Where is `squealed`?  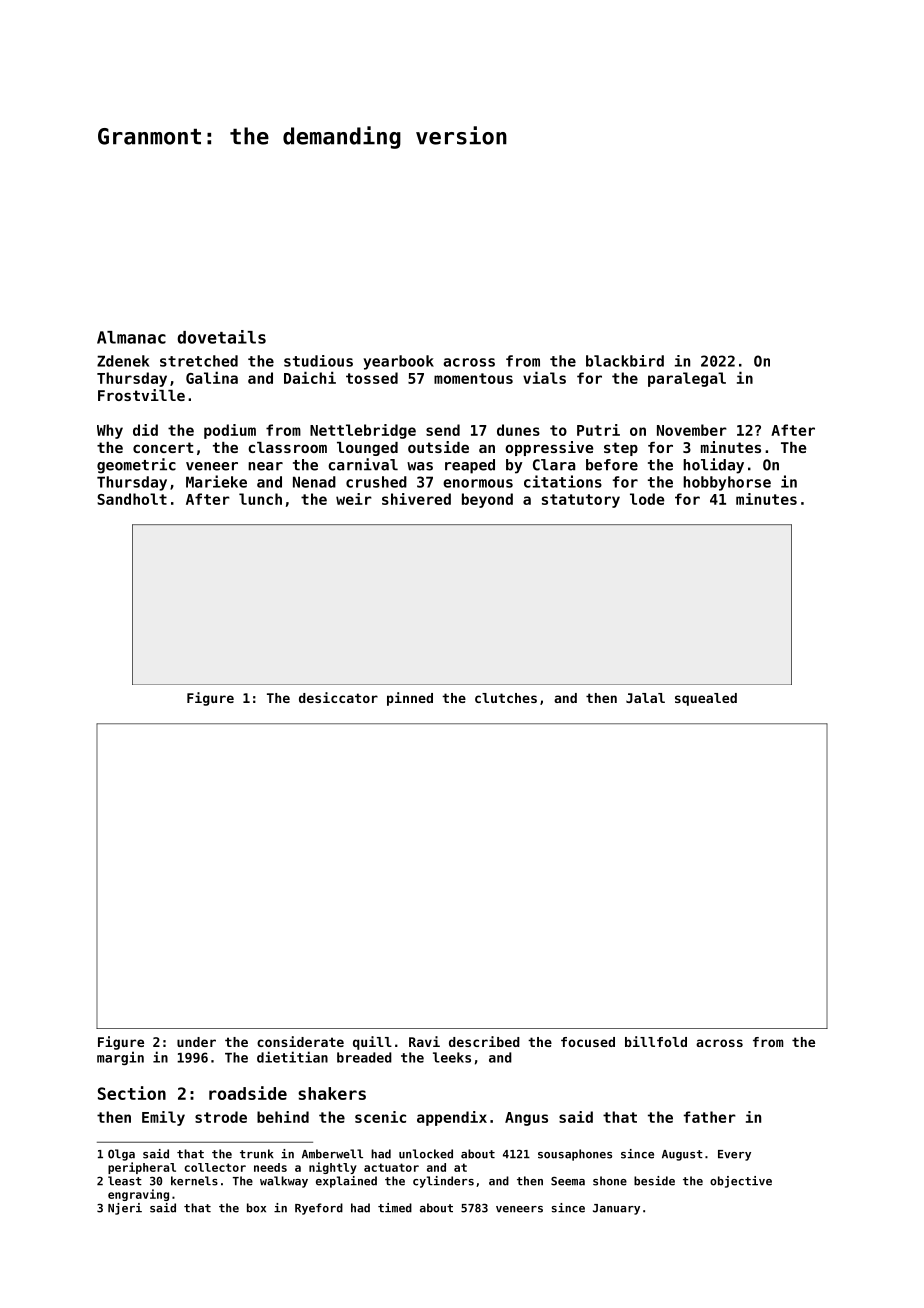
squealed is located at coordinates (706, 699).
